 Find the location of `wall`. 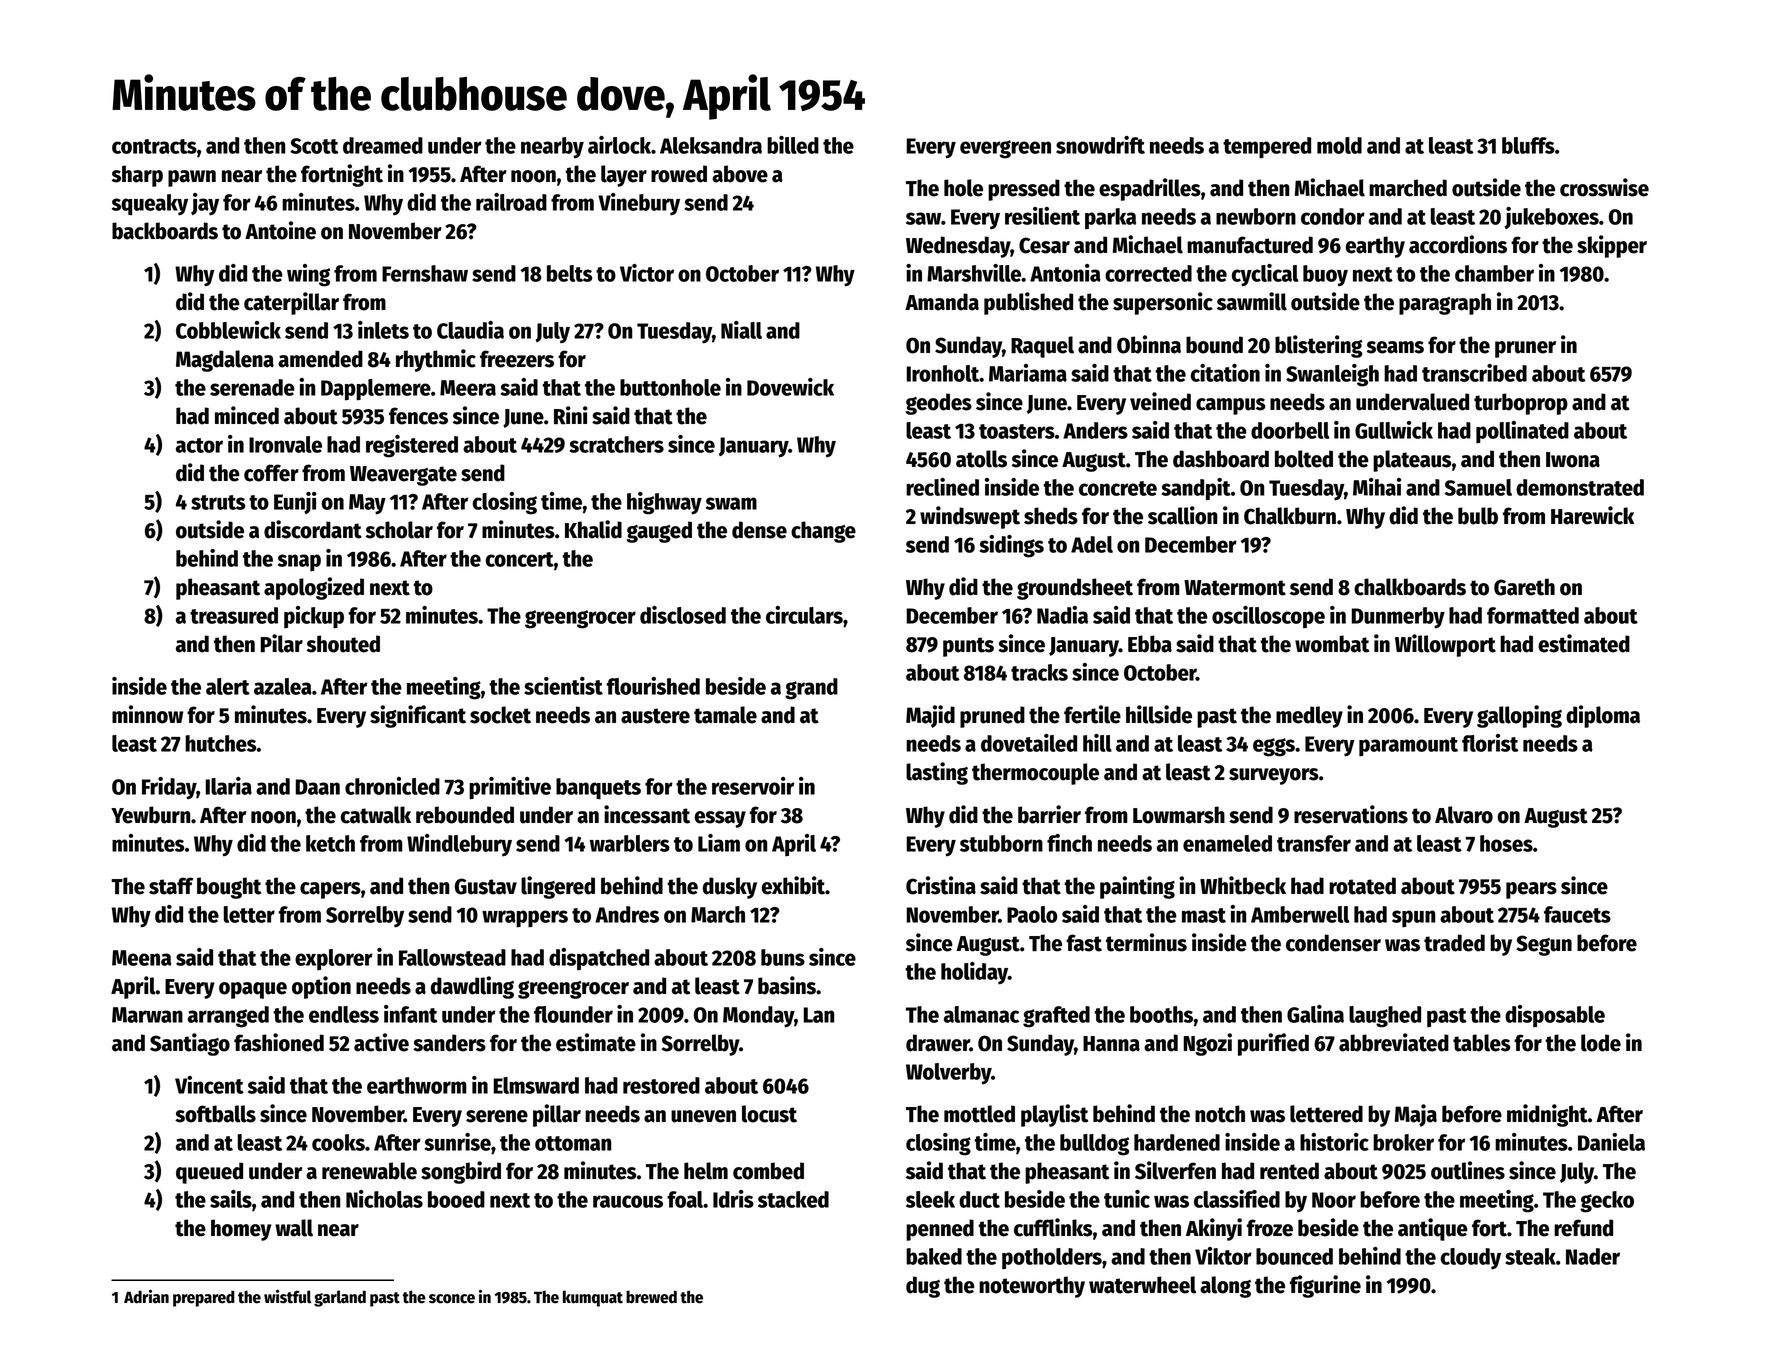

wall is located at coordinates (294, 1228).
